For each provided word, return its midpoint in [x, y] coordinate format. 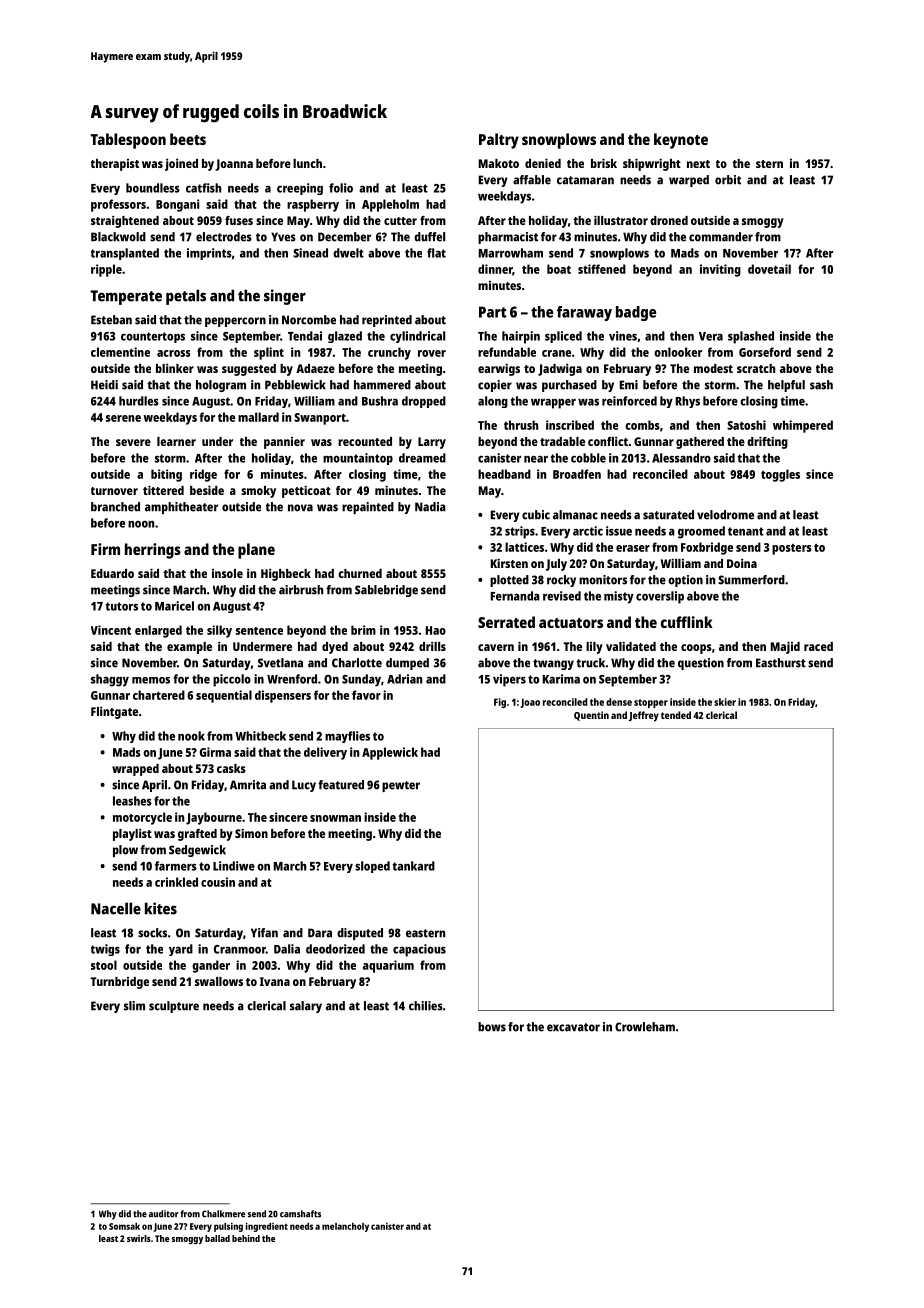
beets [188, 139]
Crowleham [645, 1027]
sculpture [174, 1007]
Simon [251, 833]
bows [492, 1027]
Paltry [499, 141]
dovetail [769, 269]
